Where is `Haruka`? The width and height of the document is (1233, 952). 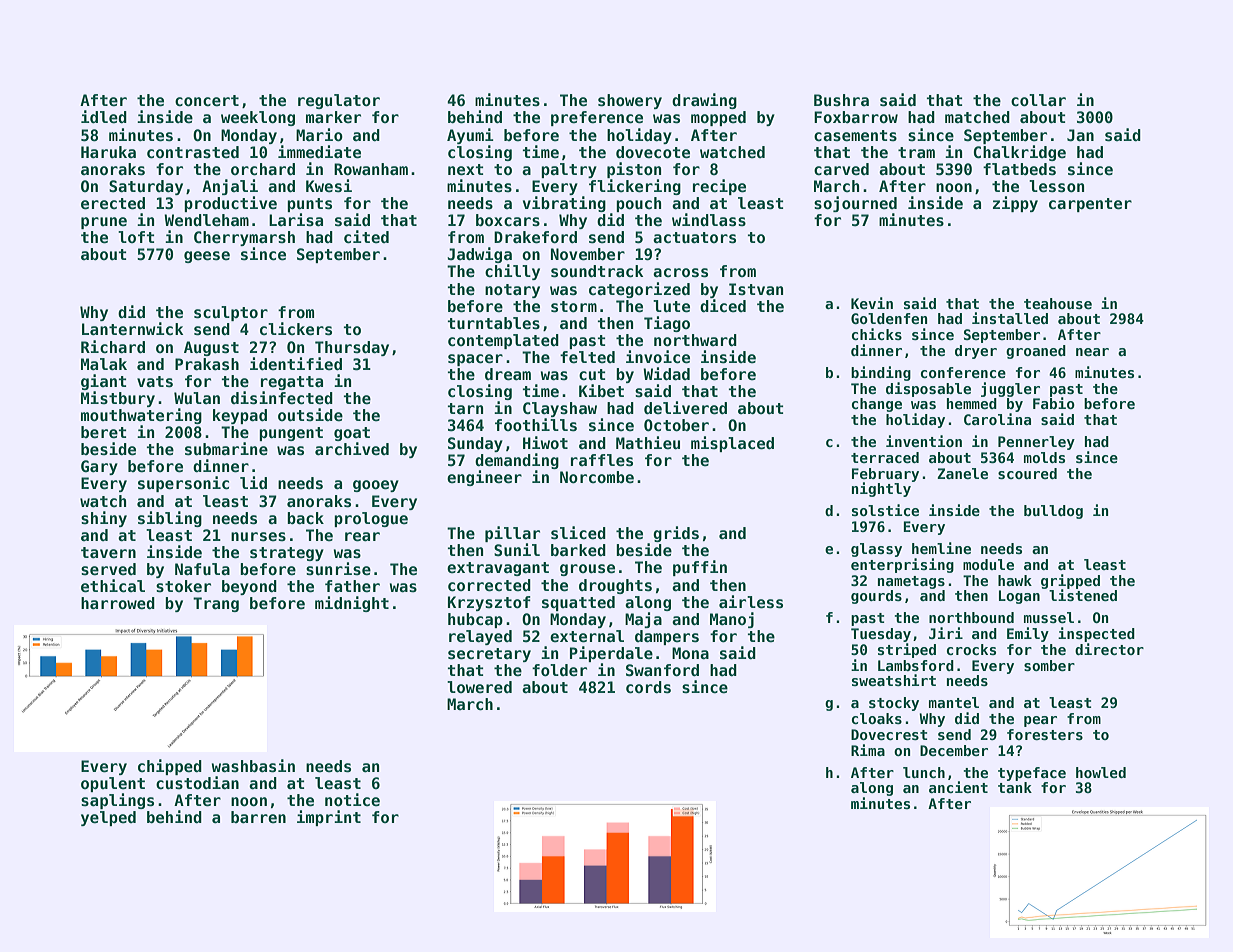 Haruka is located at coordinates (108, 152).
